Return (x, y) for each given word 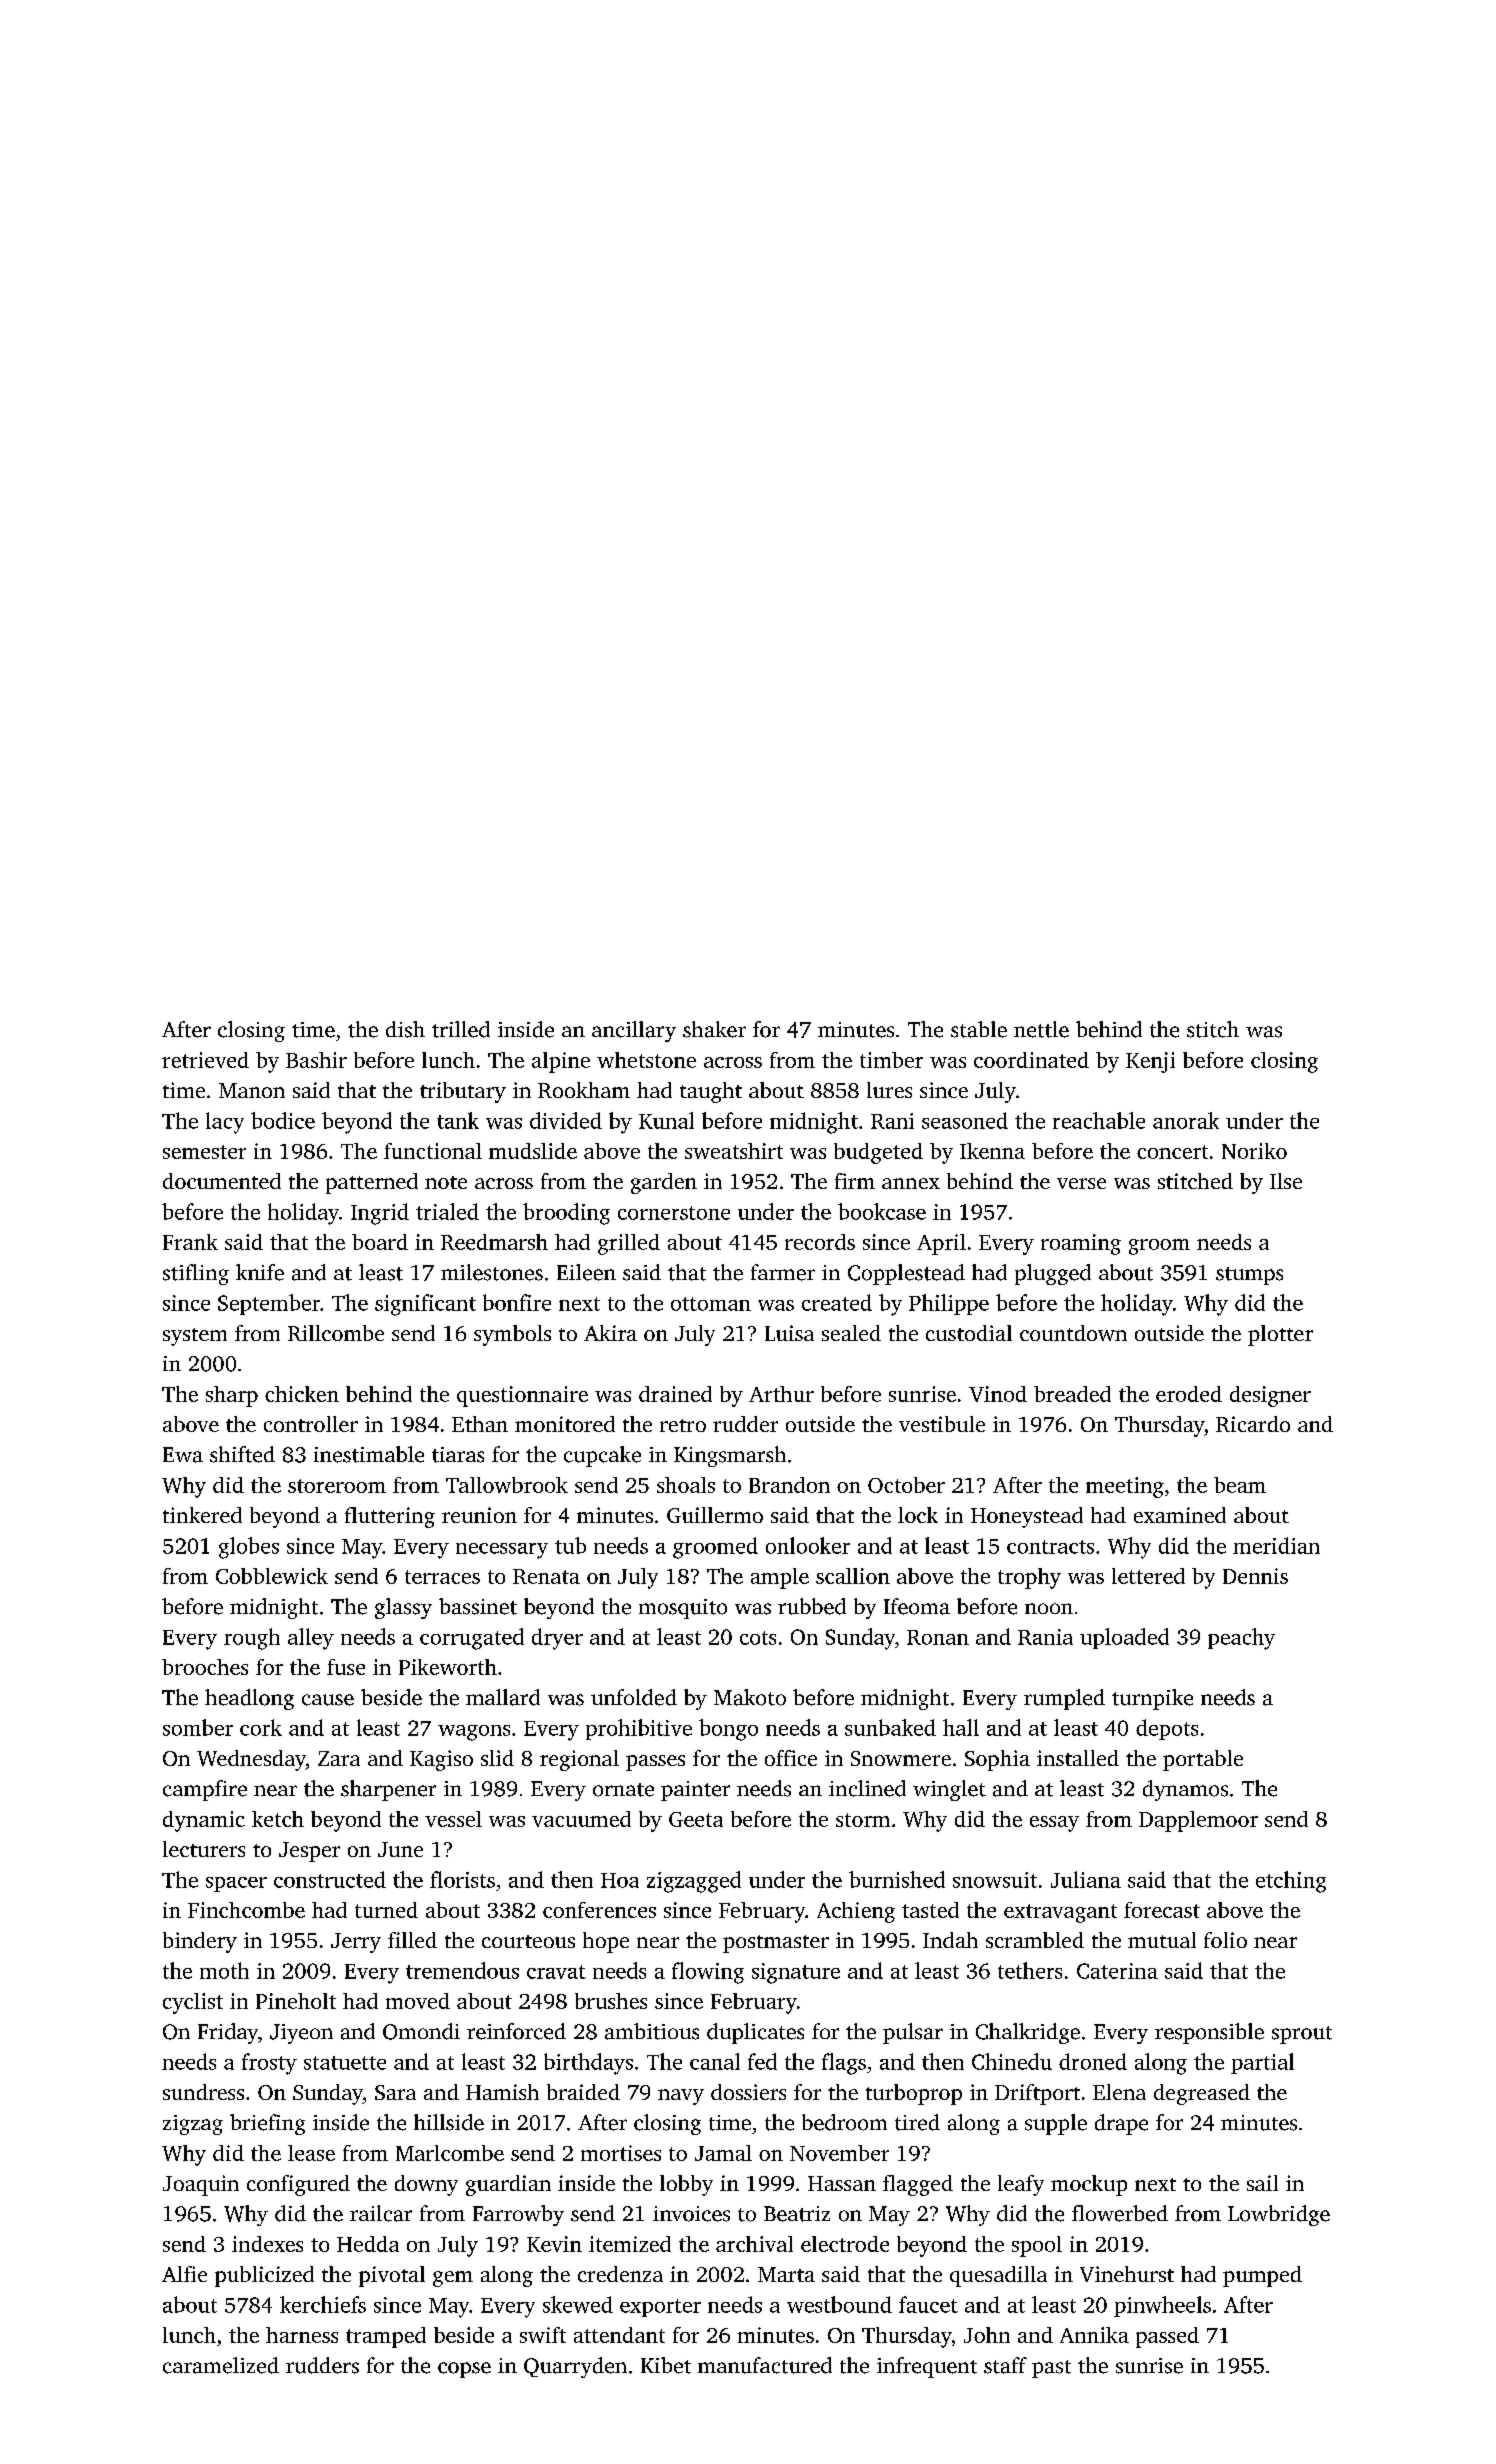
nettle (1041, 1029)
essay (1054, 1824)
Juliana (1086, 1879)
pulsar (913, 2033)
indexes (267, 2244)
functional (433, 1151)
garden (664, 1183)
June (400, 1849)
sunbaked (890, 1727)
